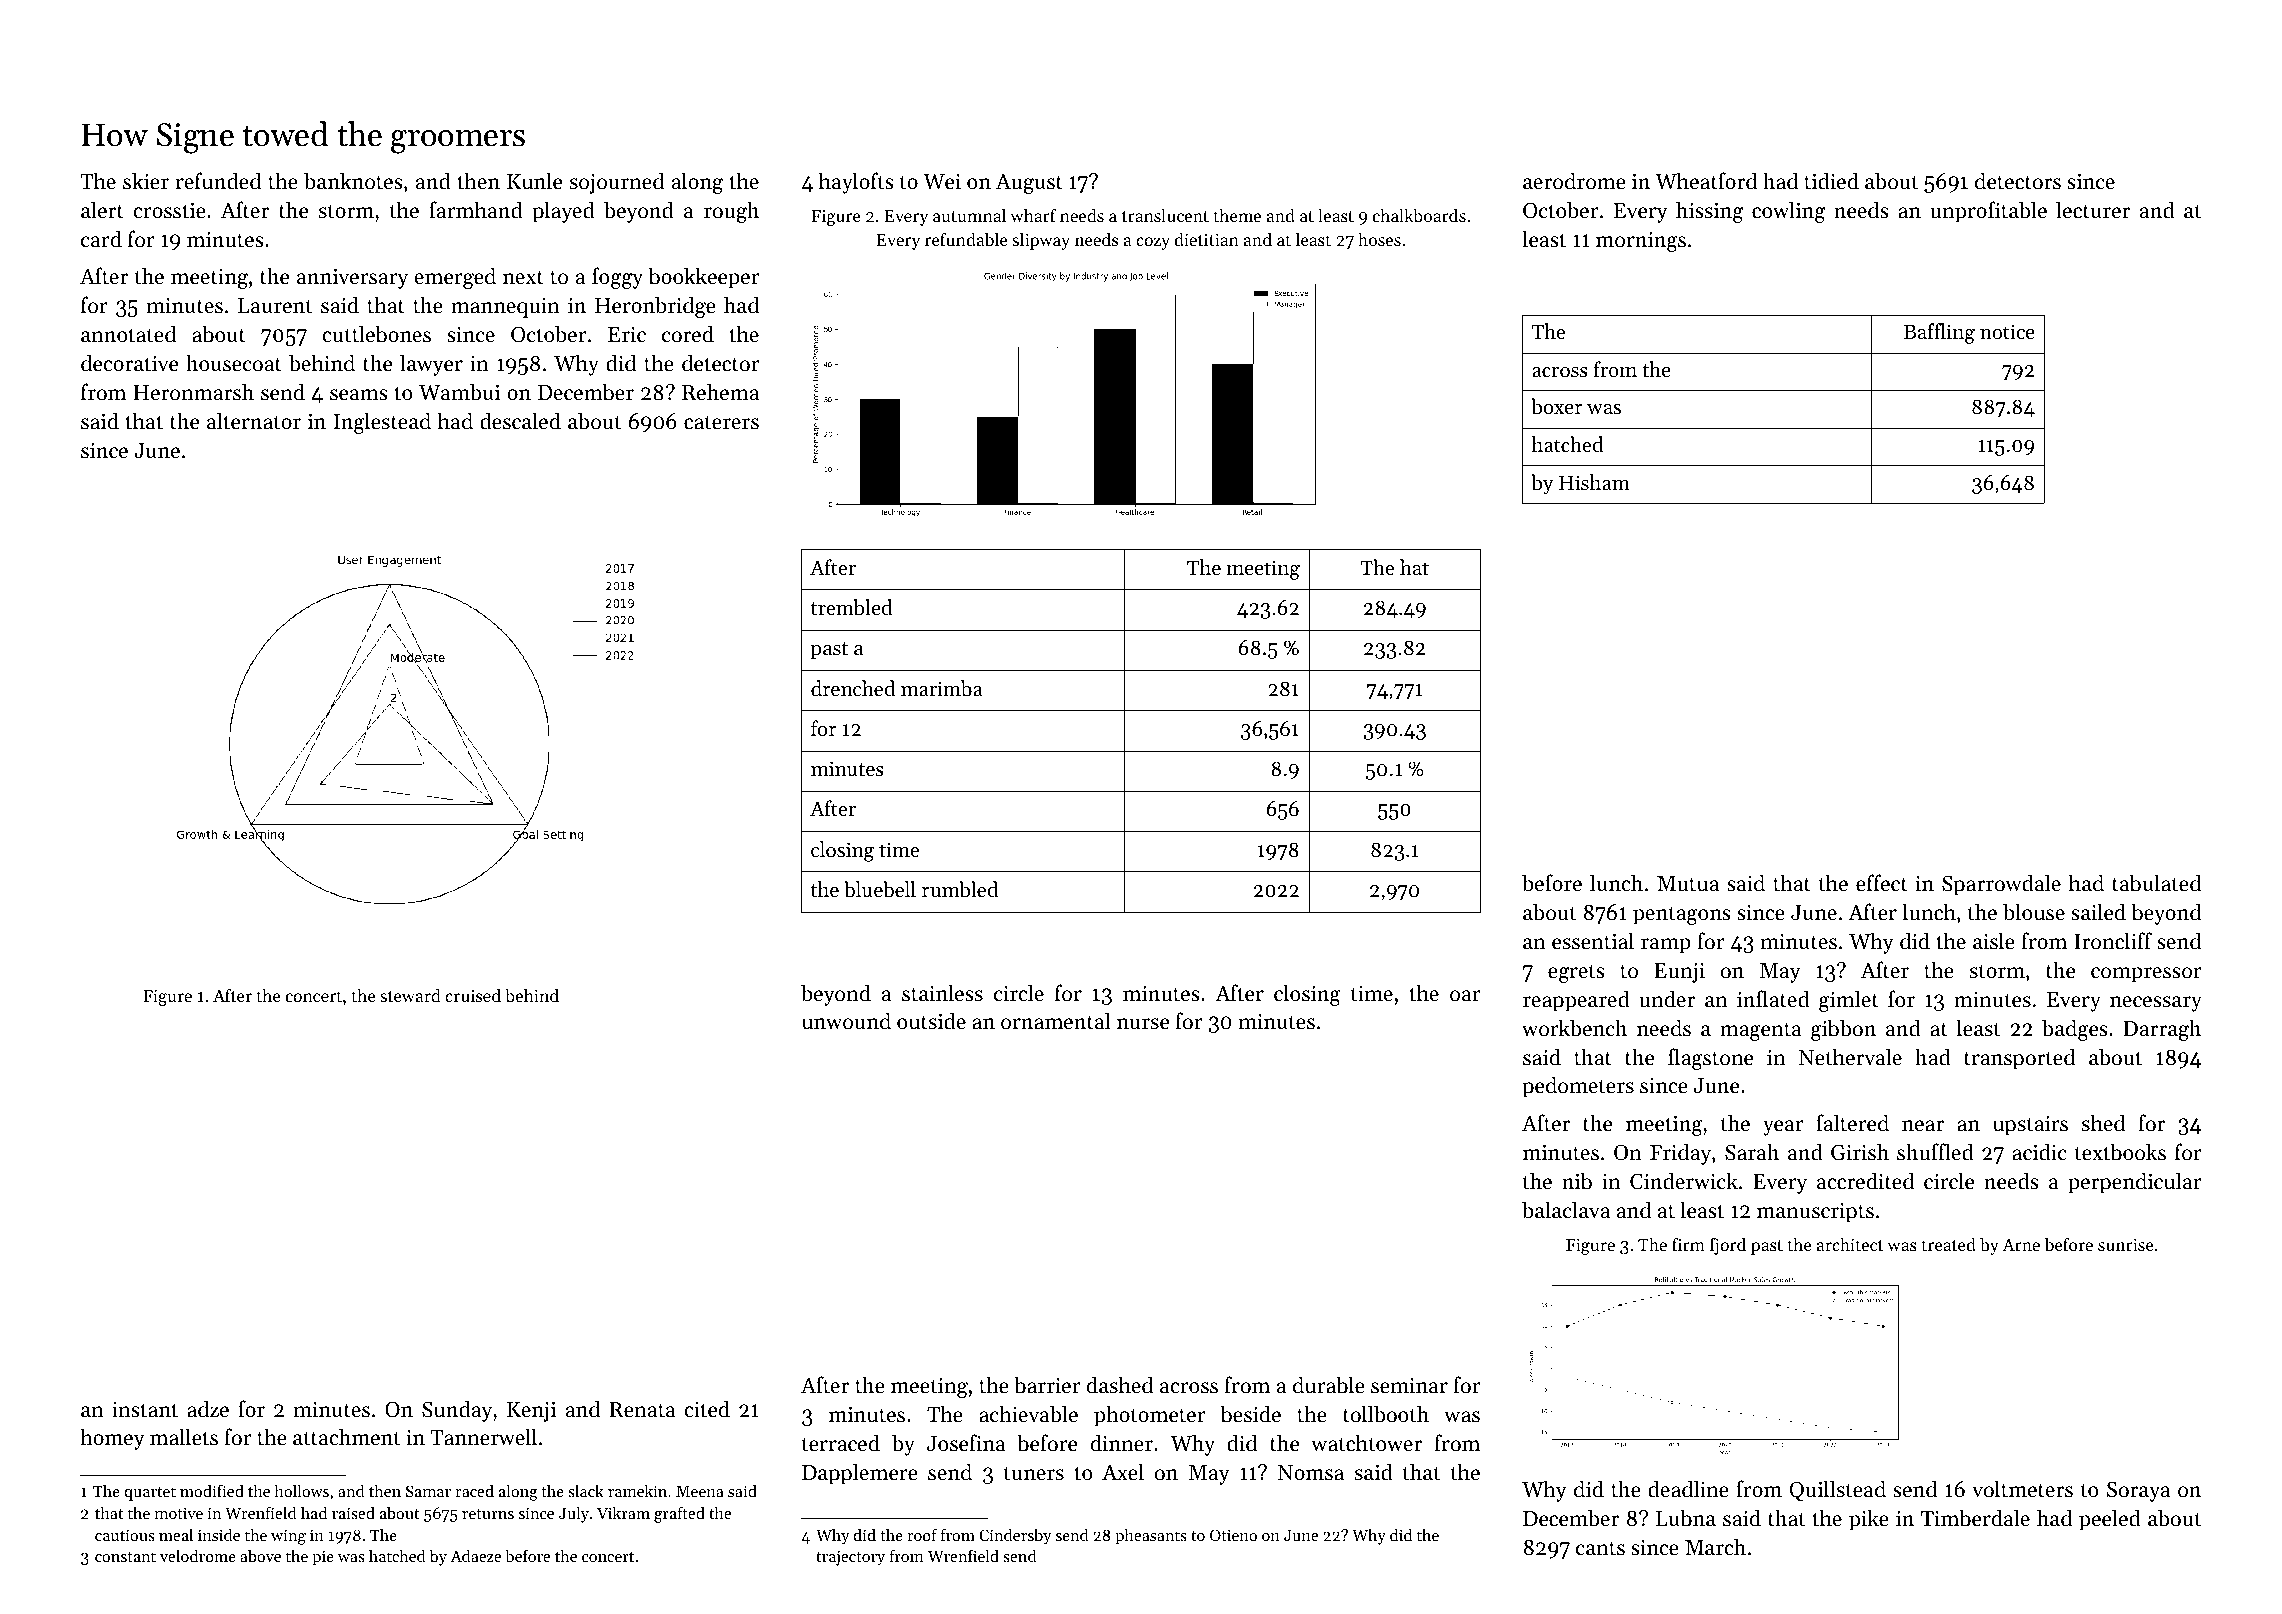  What do you see at coordinates (1574, 1028) in the document?
I see `workbench` at bounding box center [1574, 1028].
